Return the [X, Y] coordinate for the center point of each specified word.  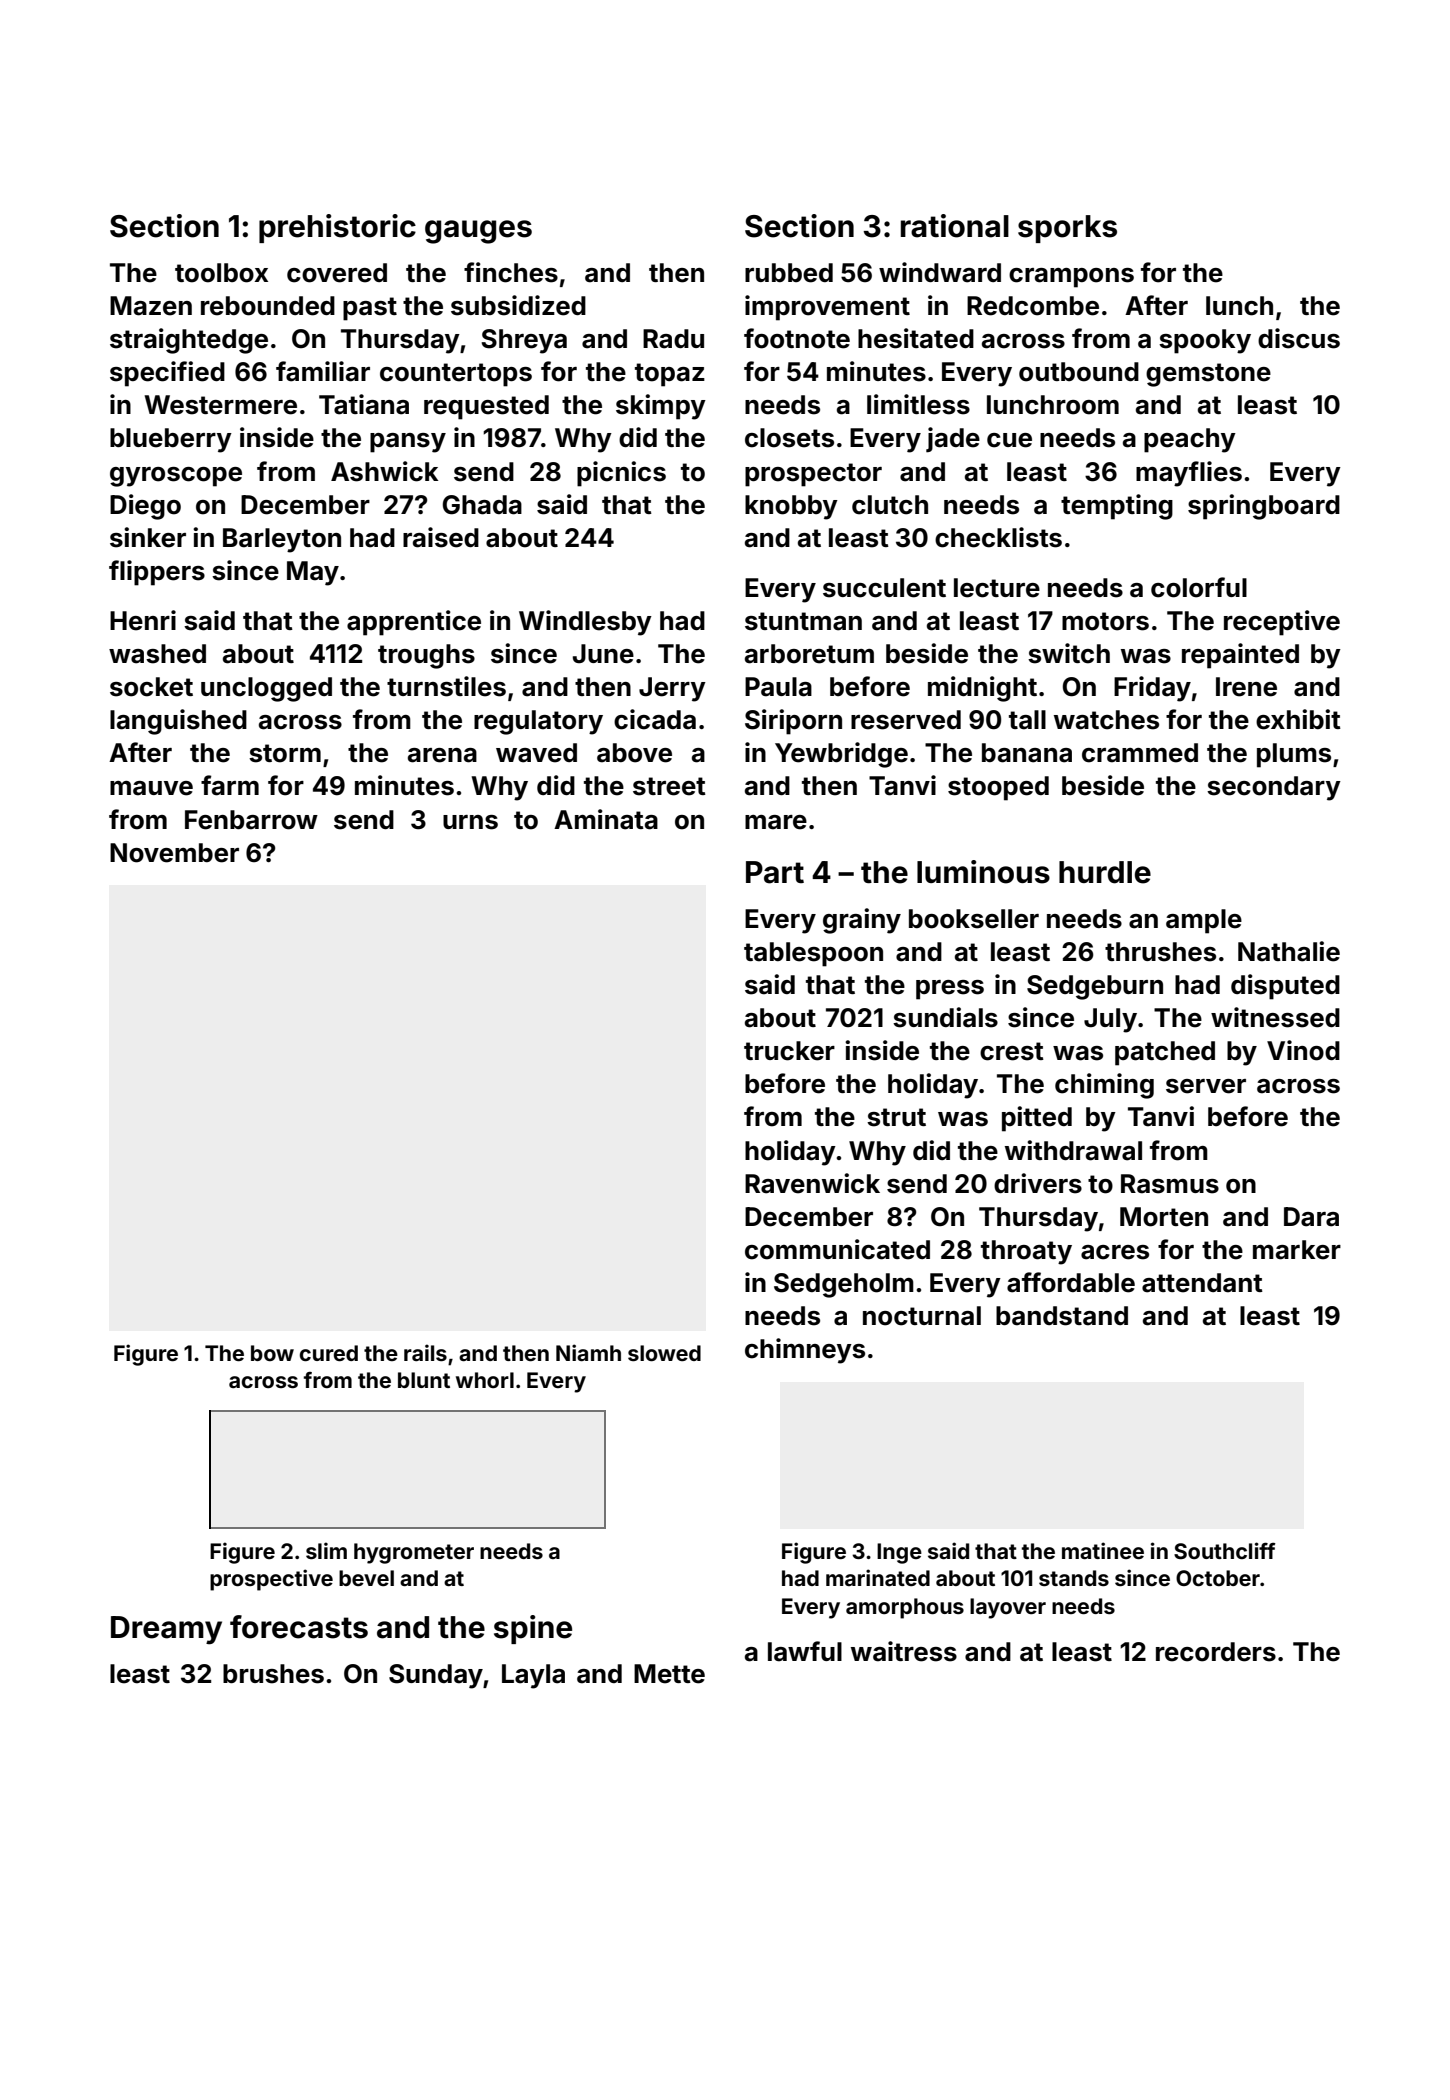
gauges [478, 232]
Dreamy [166, 1630]
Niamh [588, 1352]
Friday [1152, 689]
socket [151, 687]
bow [272, 1353]
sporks [1067, 229]
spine [533, 1629]
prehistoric [337, 228]
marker [1297, 1250]
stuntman [803, 621]
